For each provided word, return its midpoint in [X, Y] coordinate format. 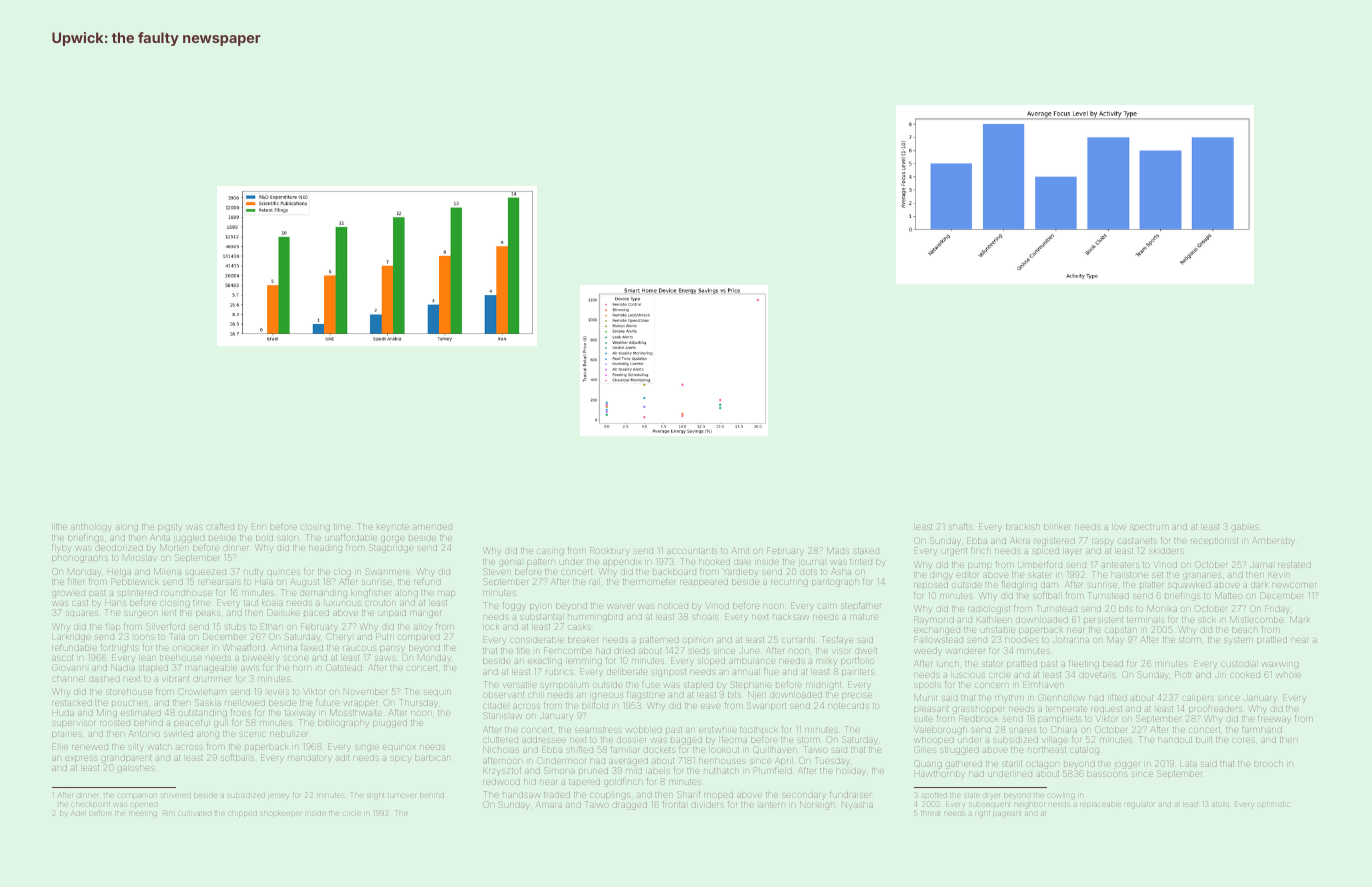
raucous [359, 648]
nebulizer [288, 734]
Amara [549, 804]
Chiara [1064, 729]
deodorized [119, 548]
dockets [659, 750]
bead [1113, 664]
